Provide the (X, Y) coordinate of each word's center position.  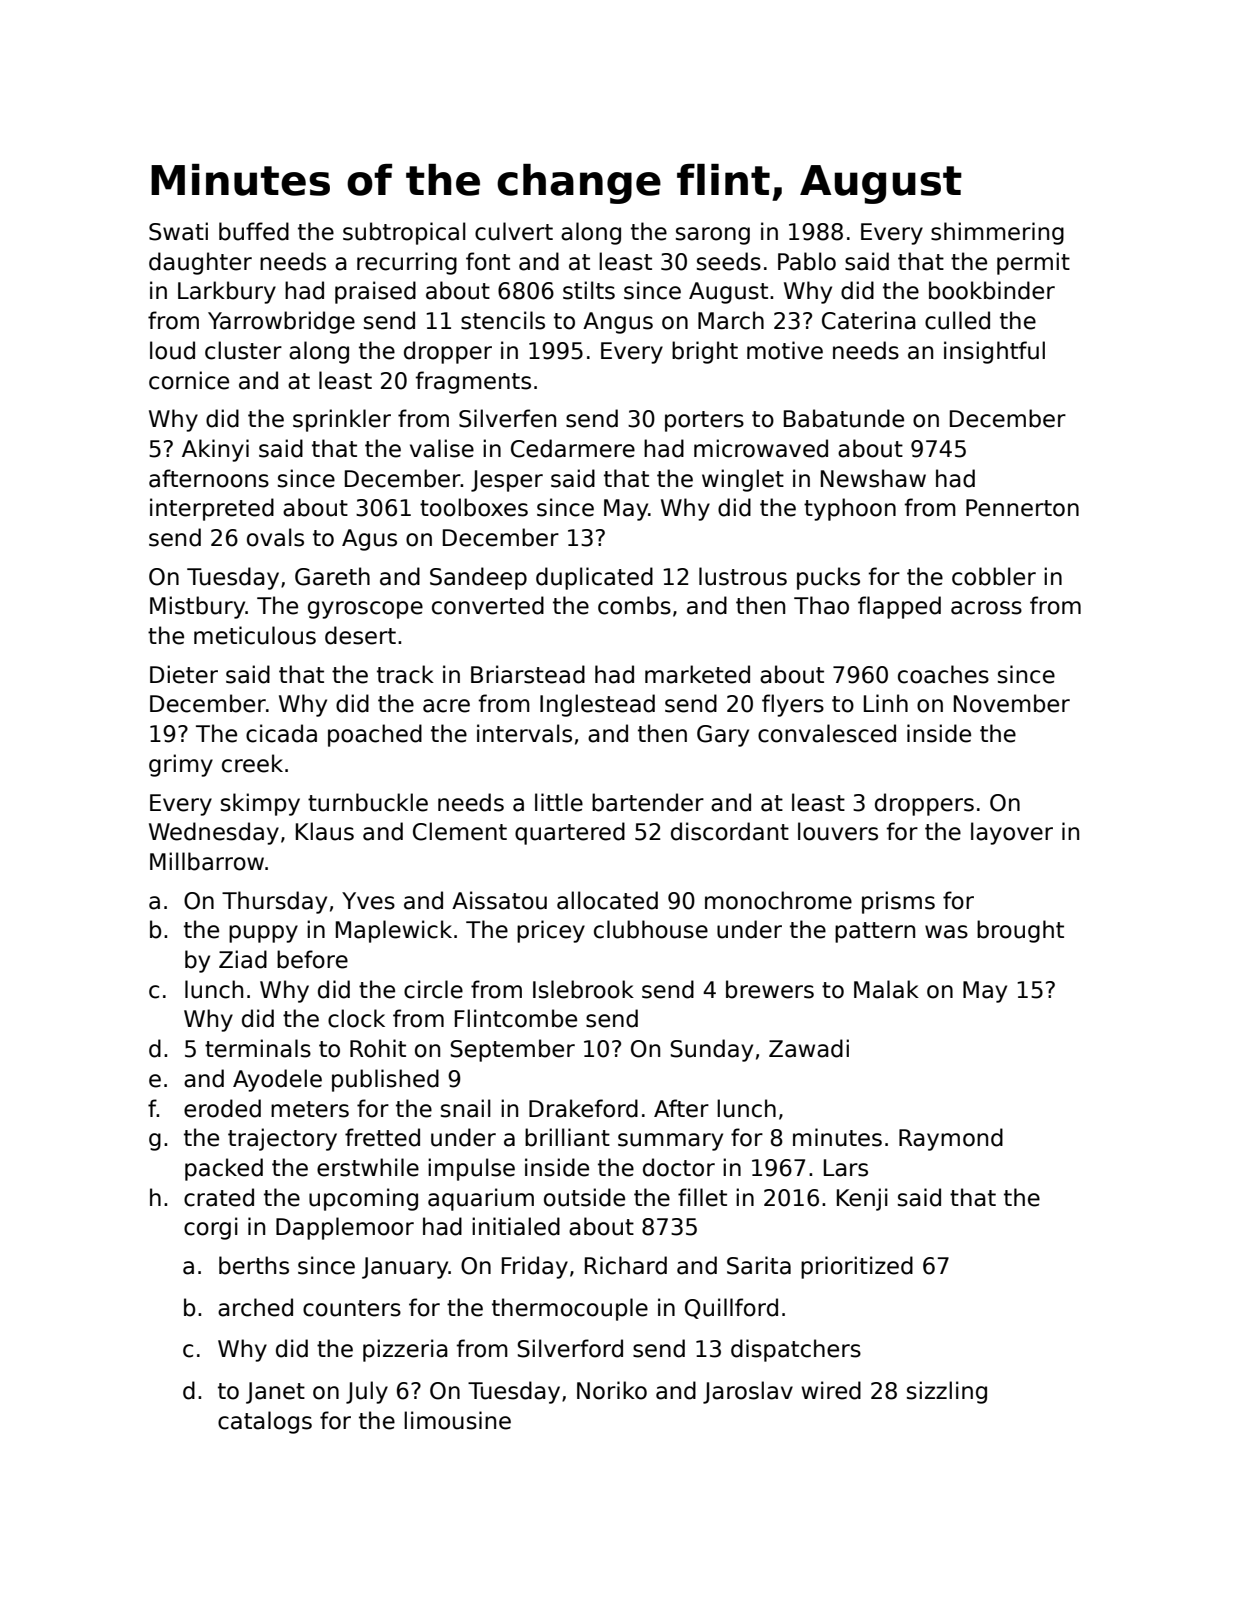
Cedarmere (573, 448)
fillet (702, 1197)
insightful (994, 352)
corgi (211, 1228)
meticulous (255, 635)
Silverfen (507, 418)
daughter (200, 263)
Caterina (869, 320)
